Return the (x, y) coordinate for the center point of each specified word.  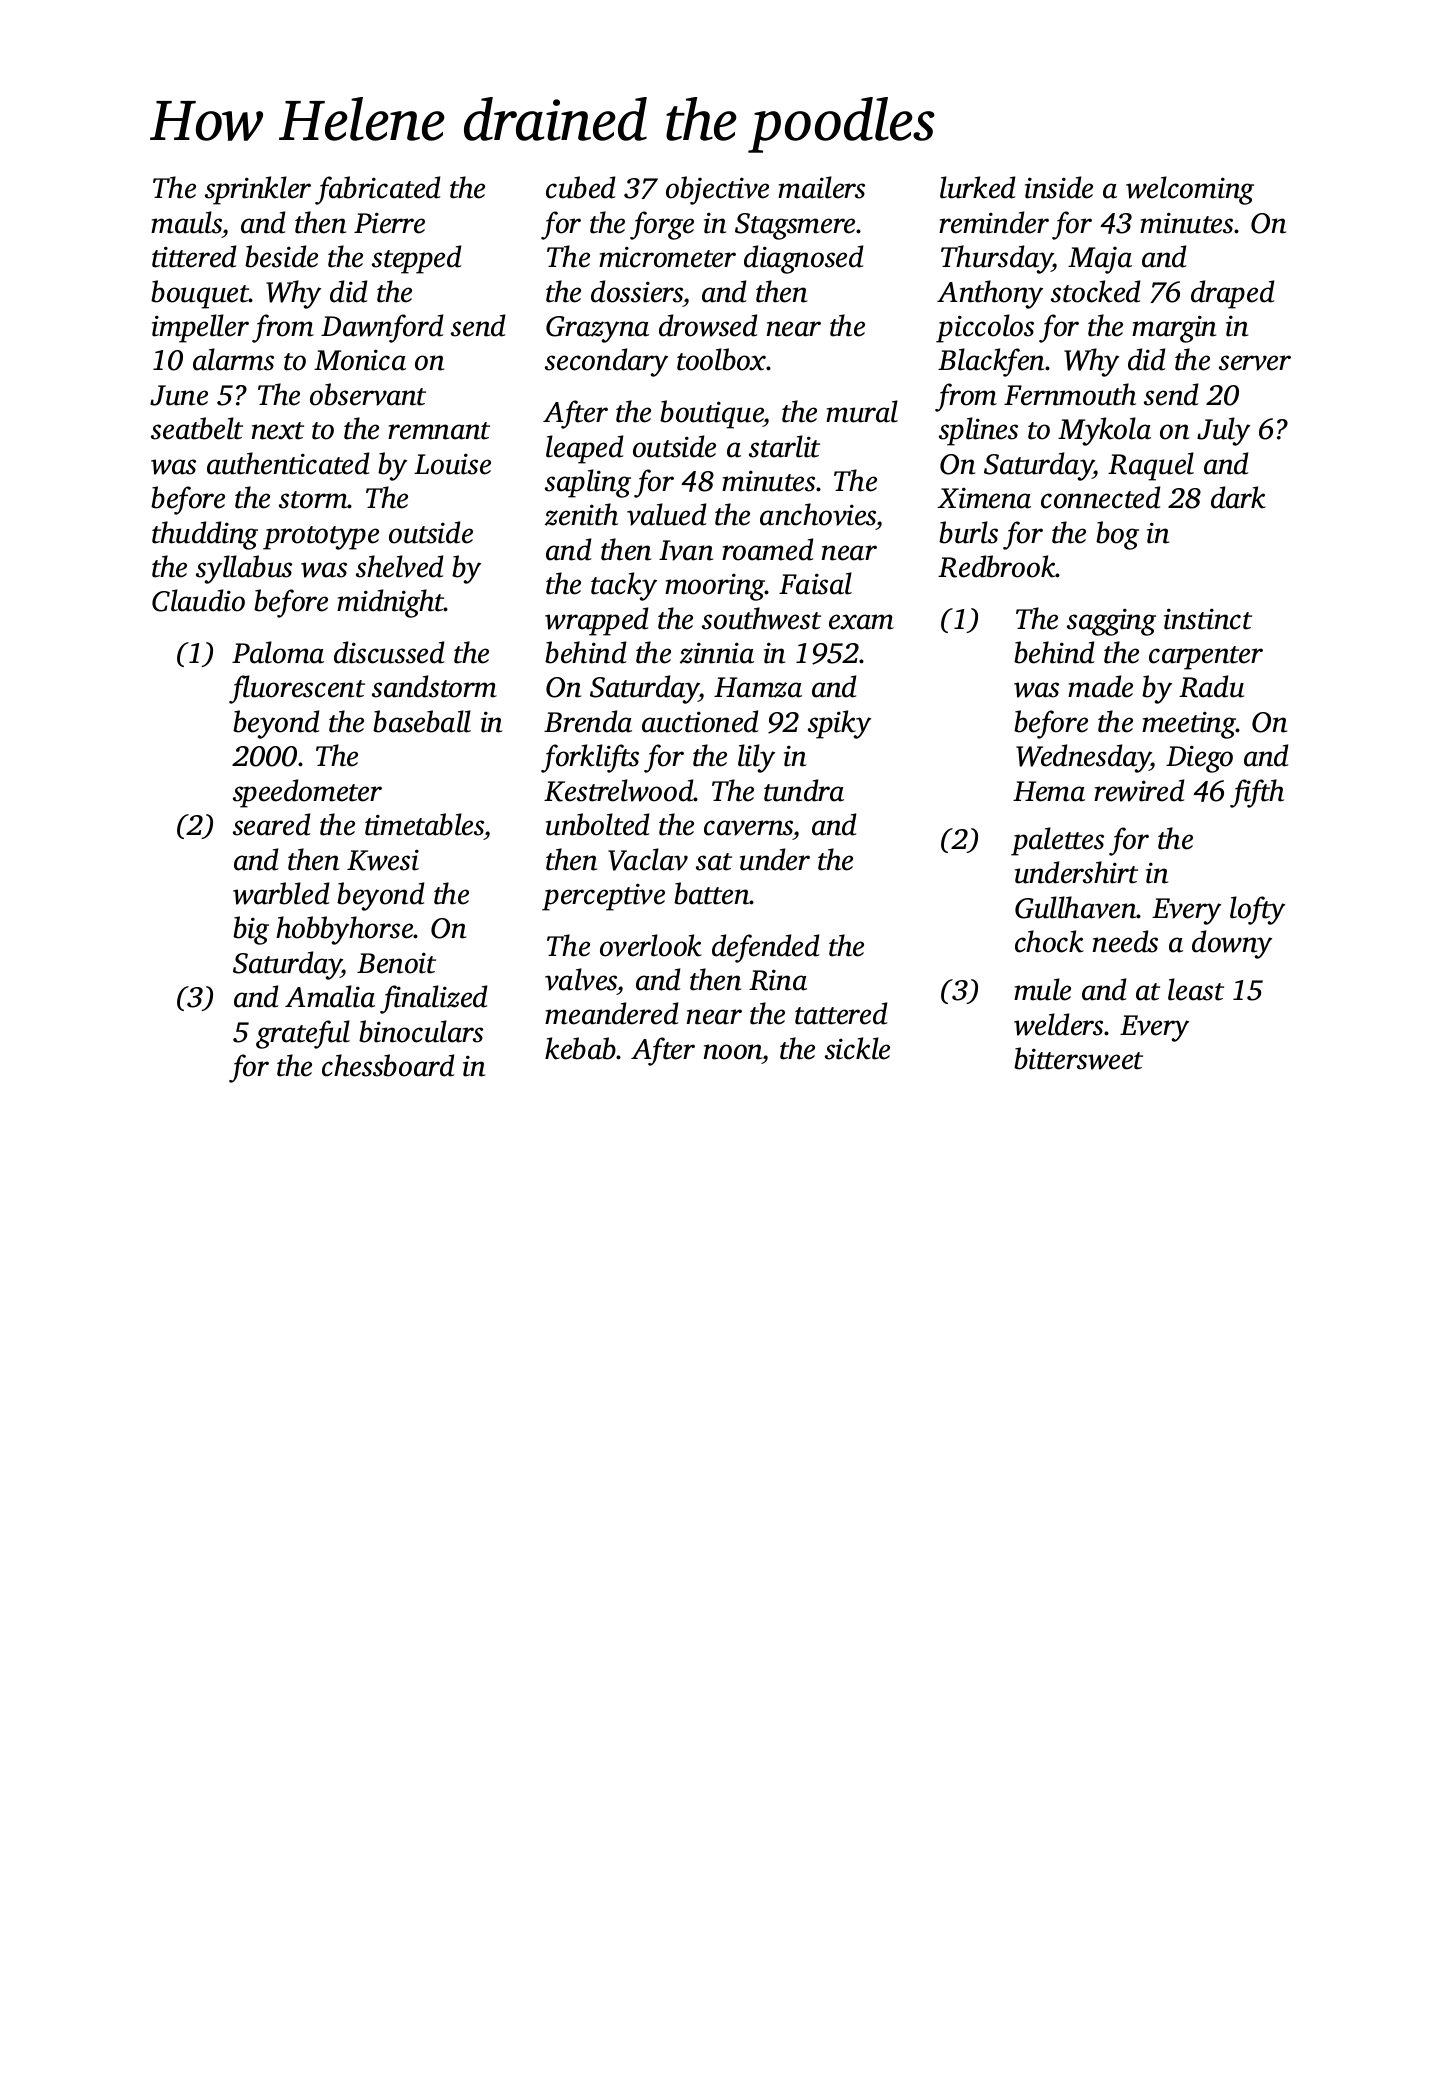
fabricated (377, 190)
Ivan (686, 550)
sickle (857, 1048)
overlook (651, 945)
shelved (399, 566)
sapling (588, 483)
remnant (439, 431)
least (1196, 989)
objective (717, 190)
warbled (281, 893)
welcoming (1190, 190)
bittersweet (1078, 1058)
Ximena (984, 498)
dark (1238, 497)
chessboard (388, 1065)
